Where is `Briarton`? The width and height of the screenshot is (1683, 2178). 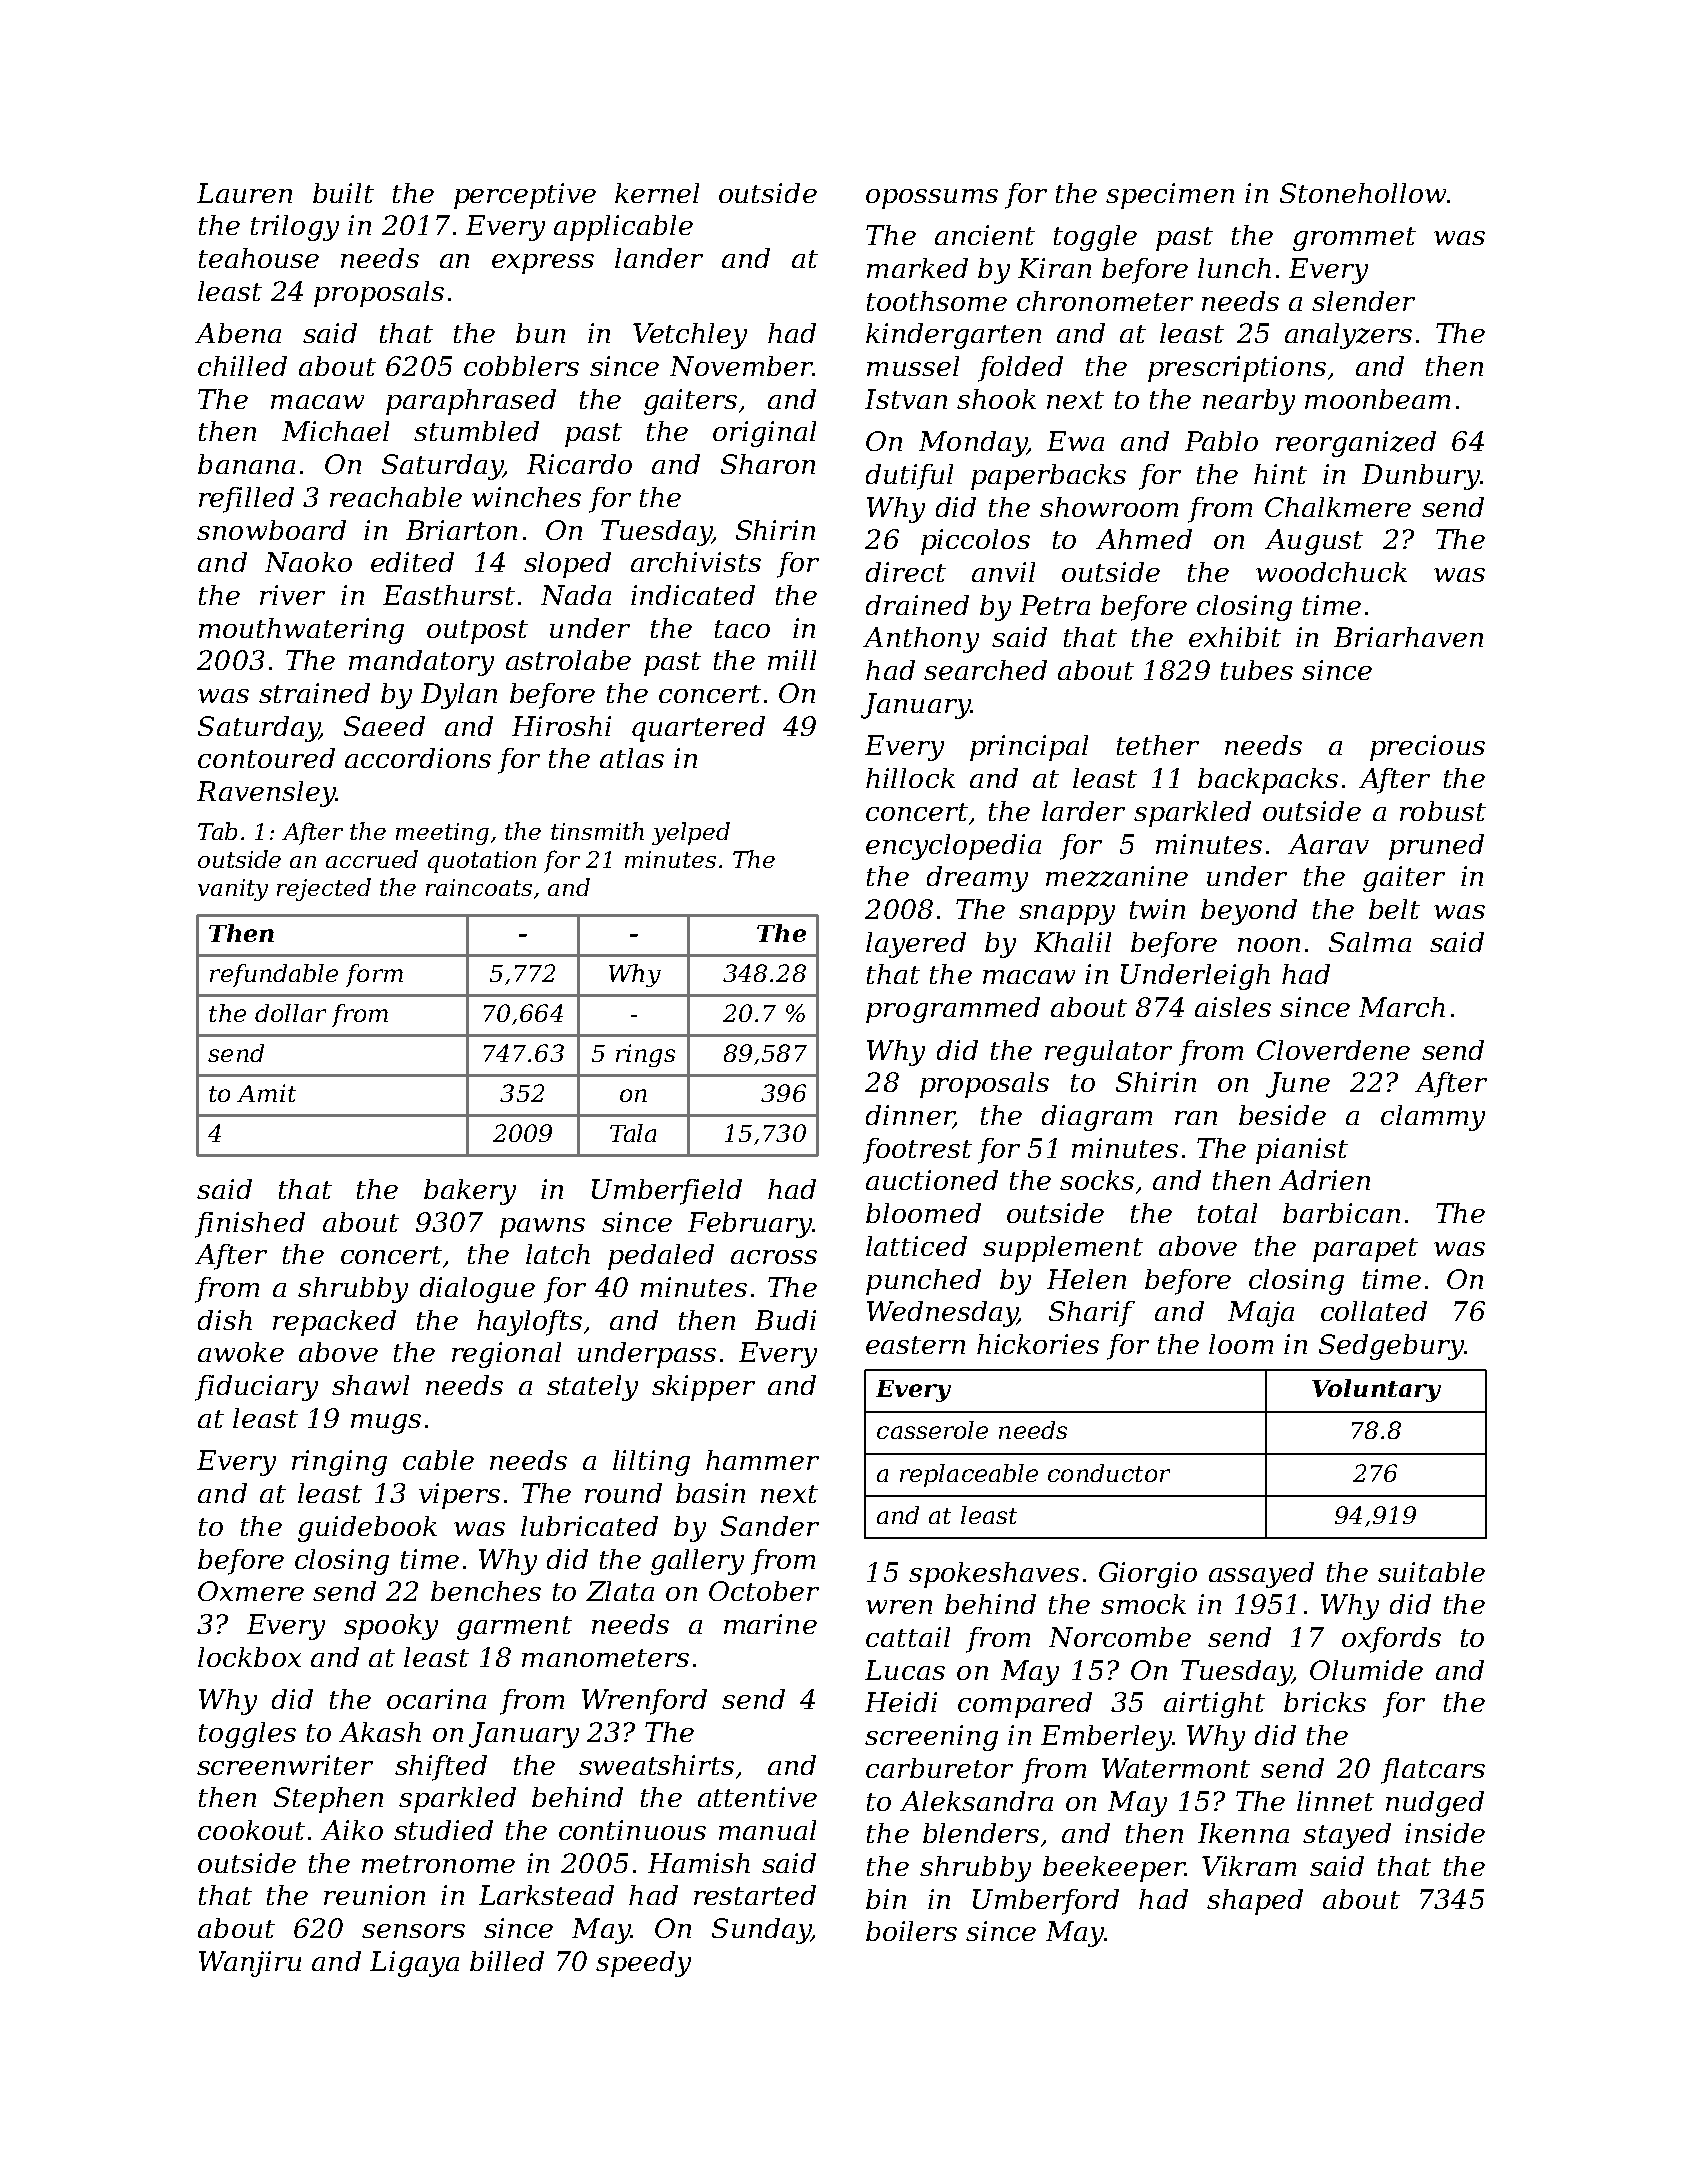
Briarton is located at coordinates (461, 530).
